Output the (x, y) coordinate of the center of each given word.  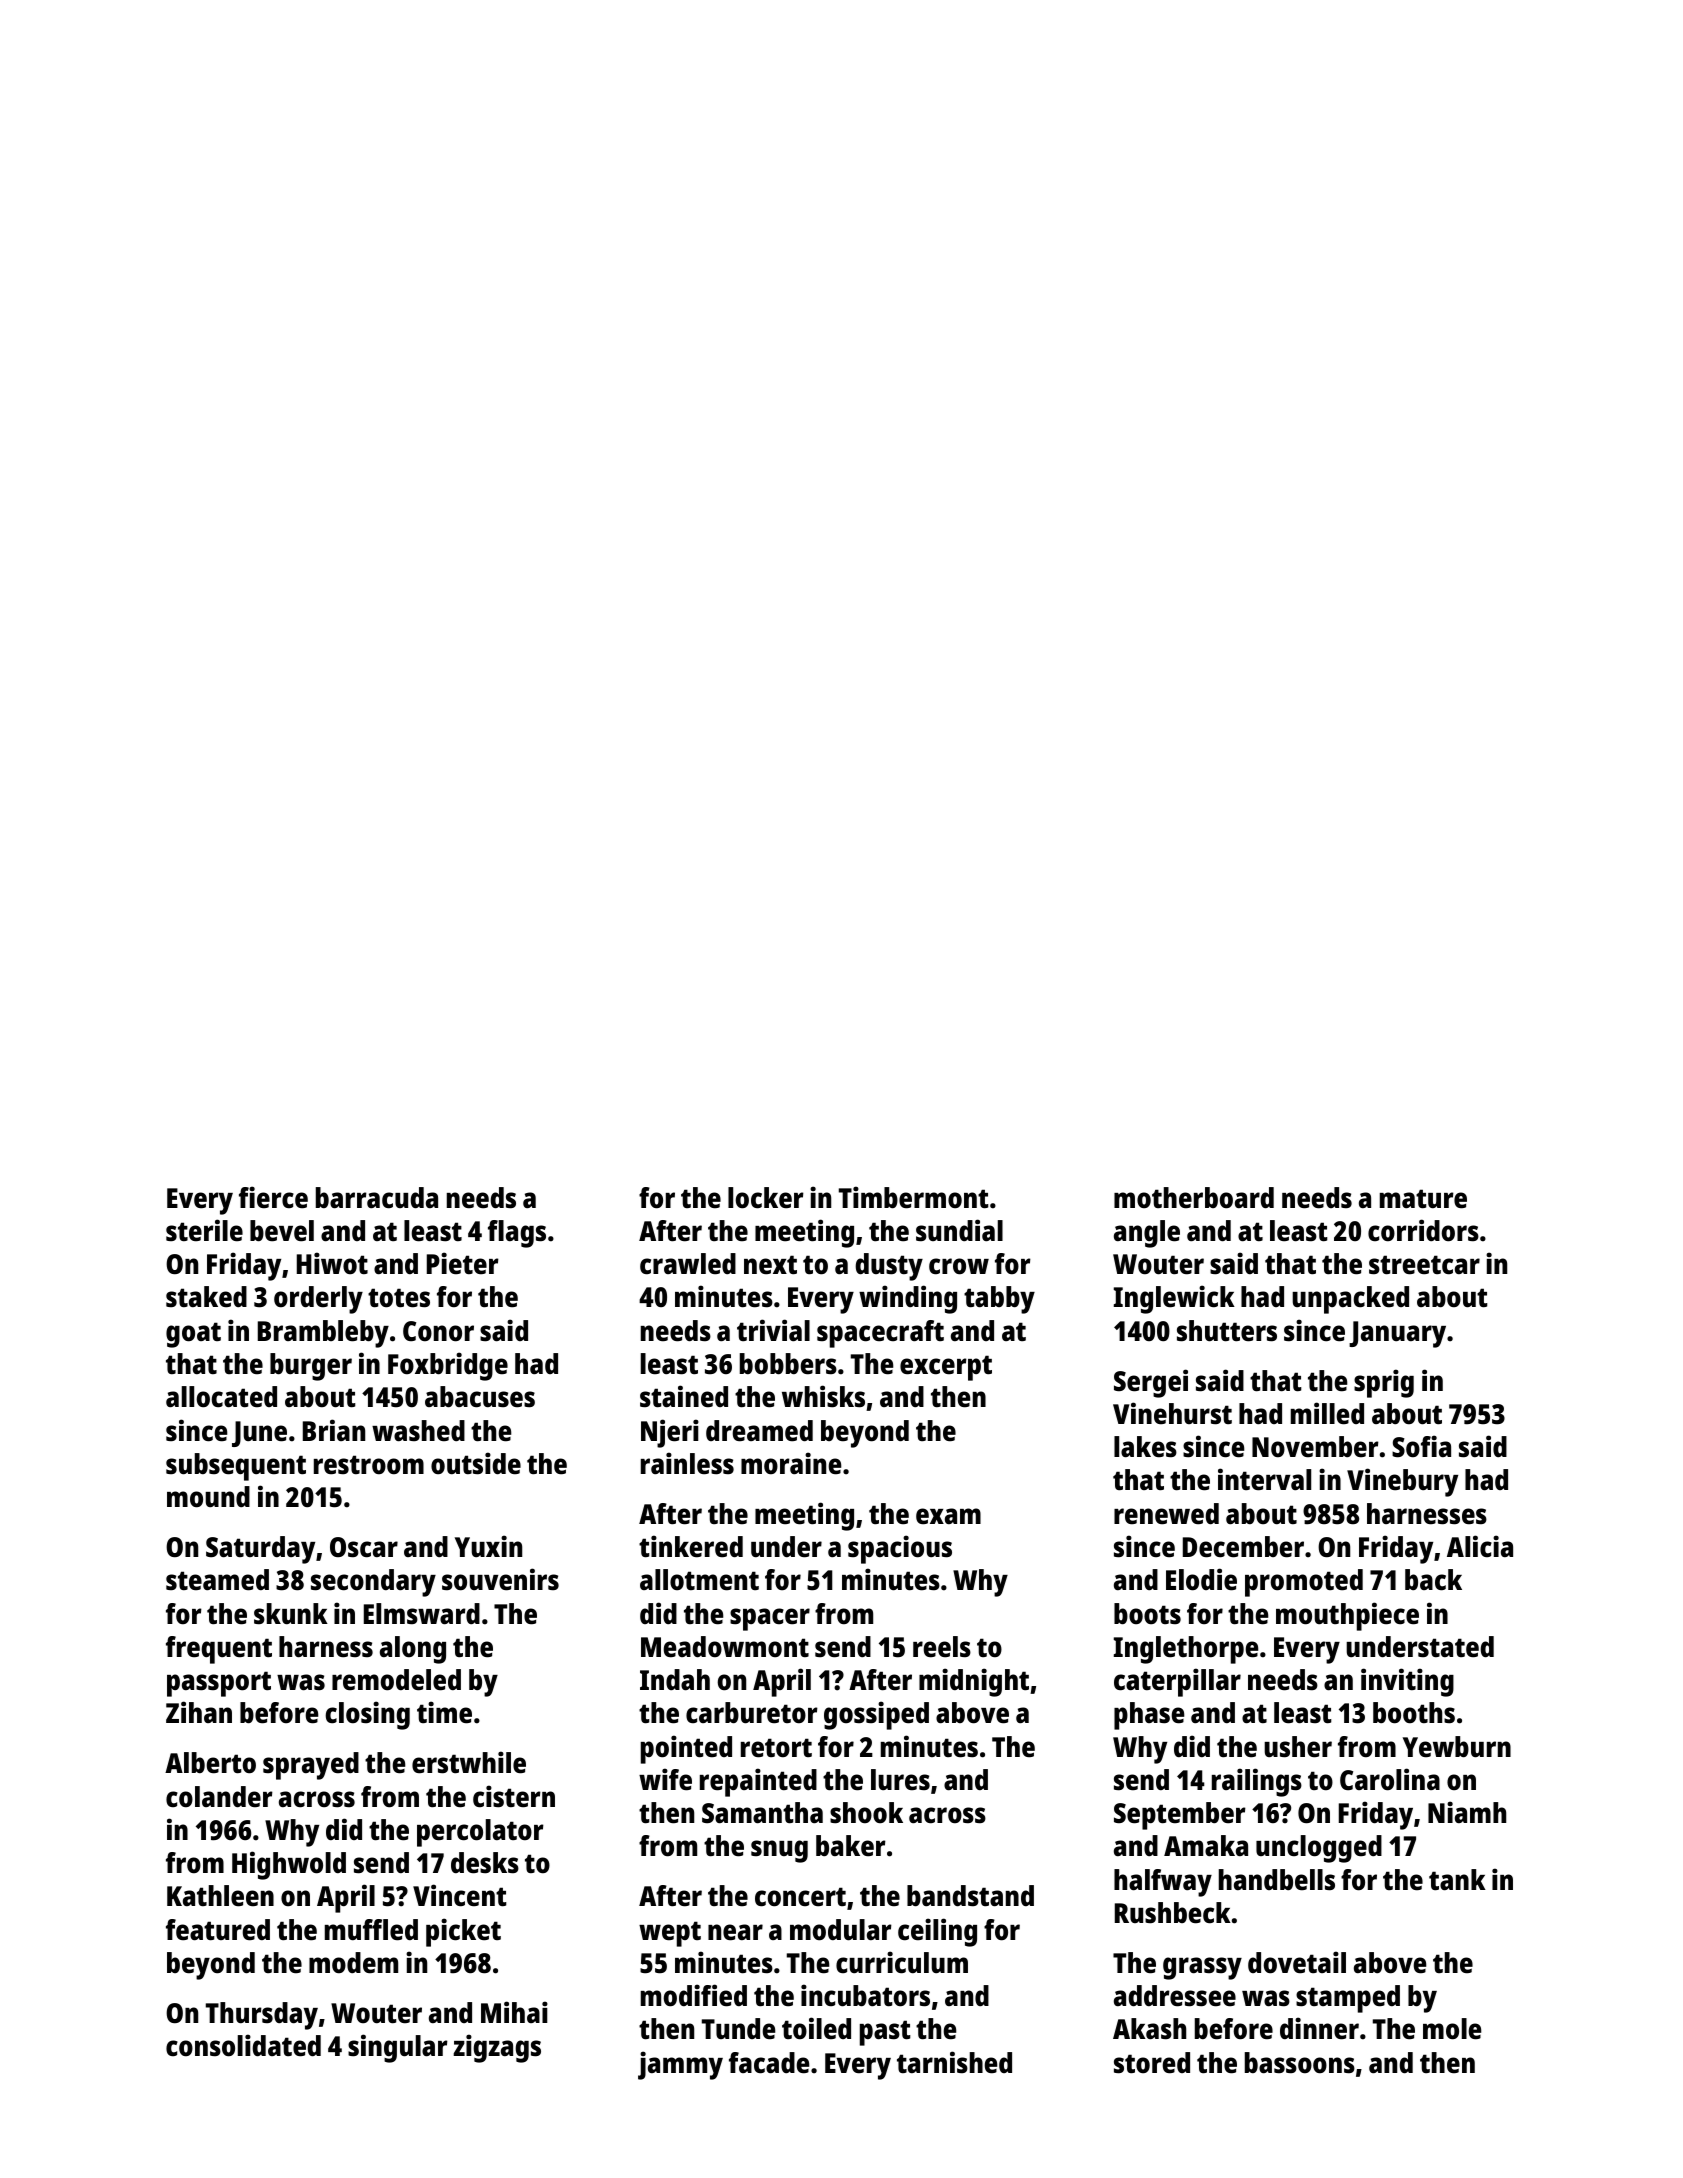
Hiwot (332, 1263)
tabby (999, 1300)
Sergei (1151, 1383)
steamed (217, 1580)
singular (398, 2048)
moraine (791, 1463)
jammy (680, 2065)
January (1397, 1334)
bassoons (1300, 2063)
